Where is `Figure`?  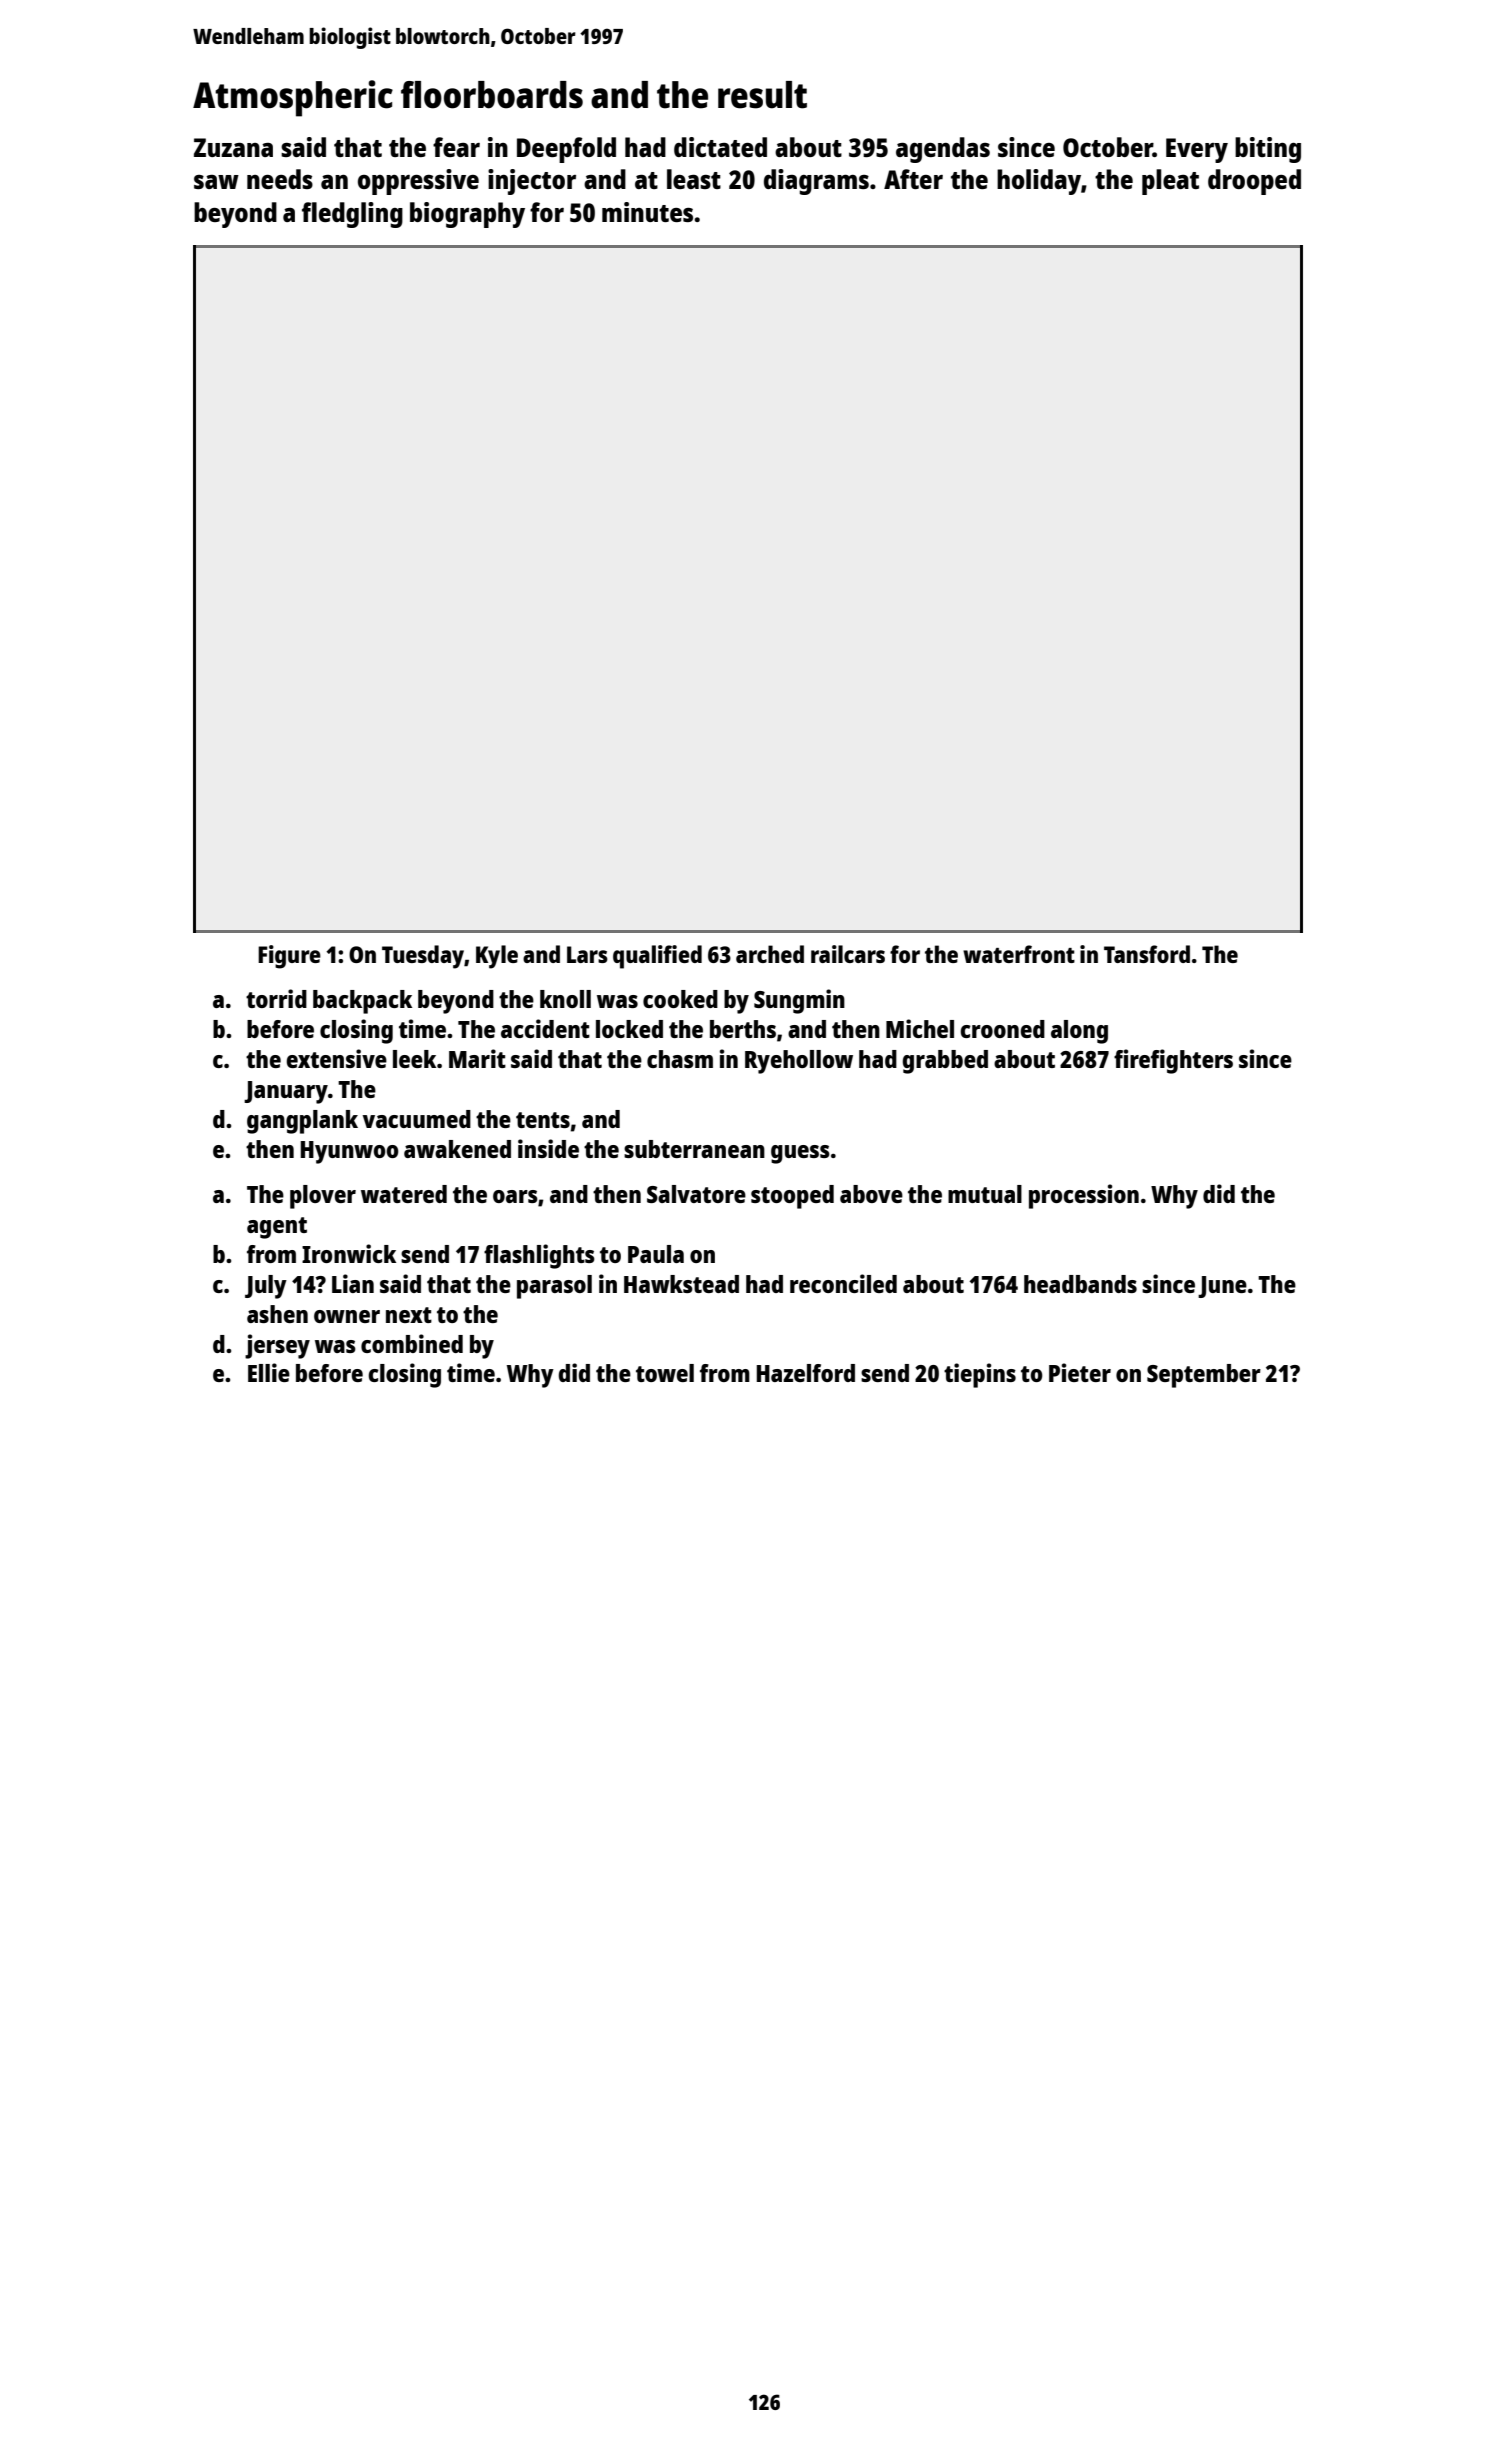
Figure is located at coordinates (289, 957).
